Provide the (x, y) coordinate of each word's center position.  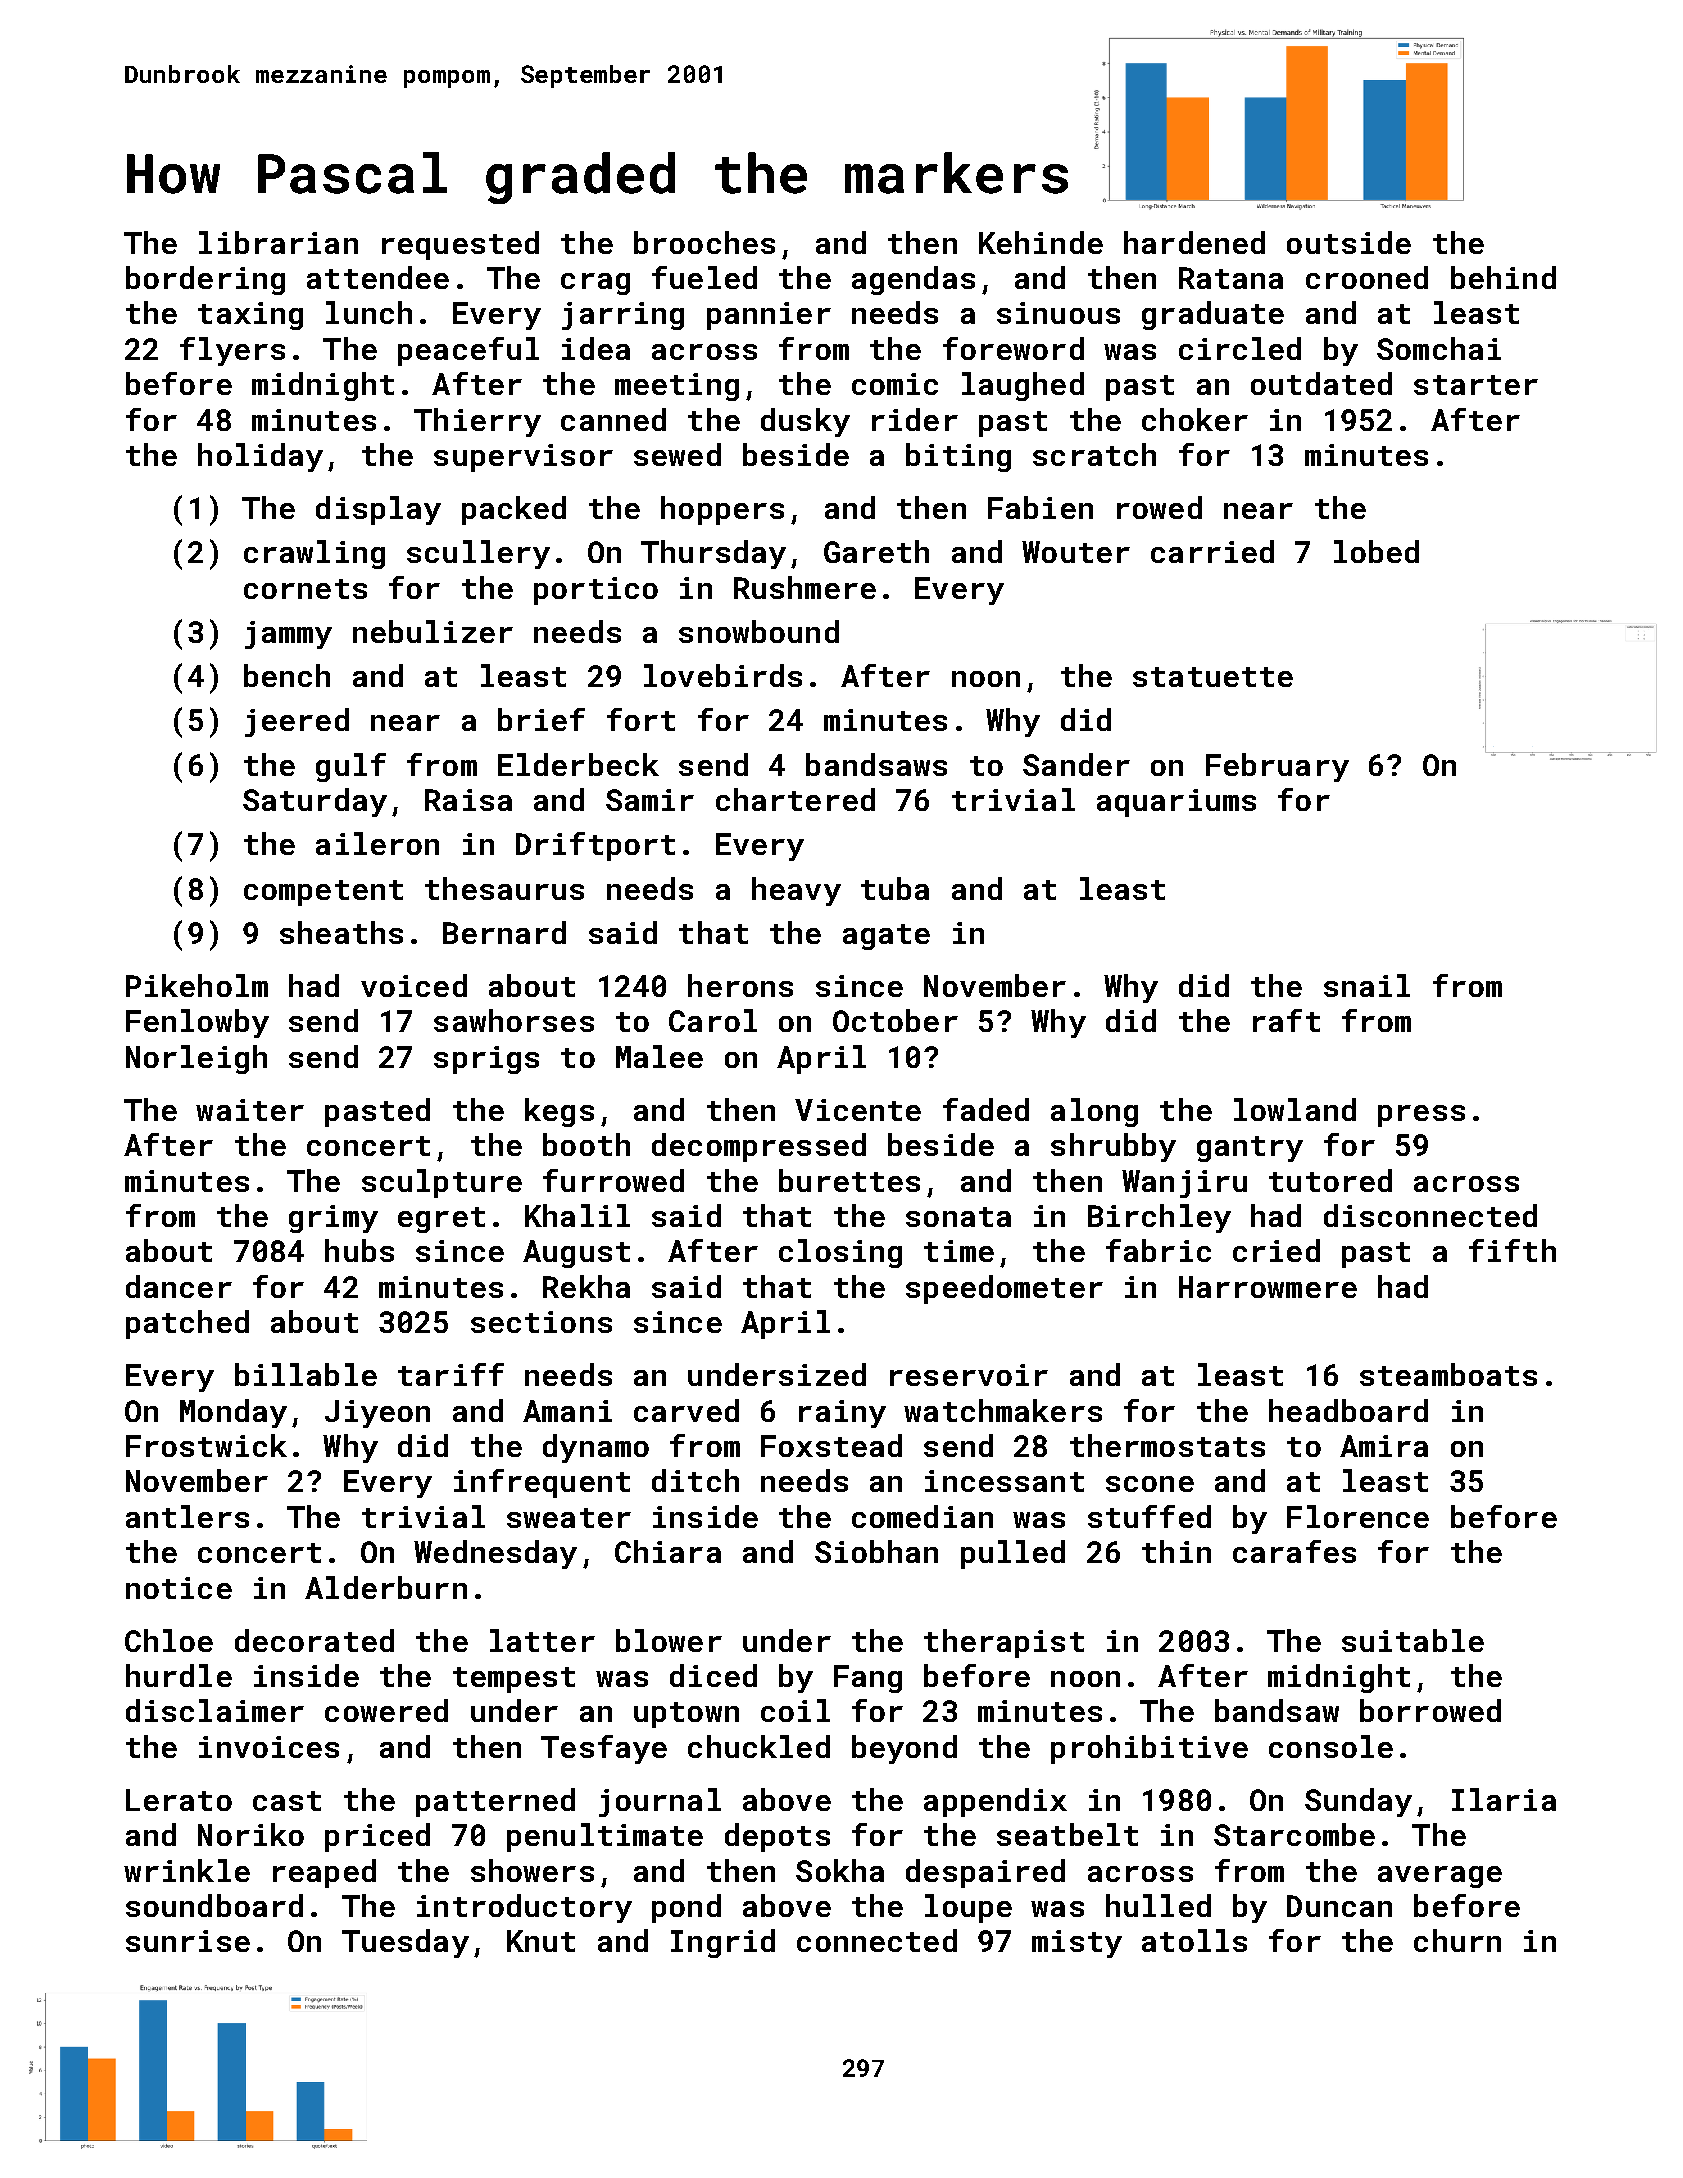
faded (986, 1109)
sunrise (188, 1941)
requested (460, 245)
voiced (414, 985)
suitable (1413, 1640)
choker (1195, 419)
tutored (1330, 1180)
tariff (451, 1374)
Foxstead (831, 1445)
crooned (1367, 277)
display (378, 510)
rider (915, 419)
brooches (704, 242)
